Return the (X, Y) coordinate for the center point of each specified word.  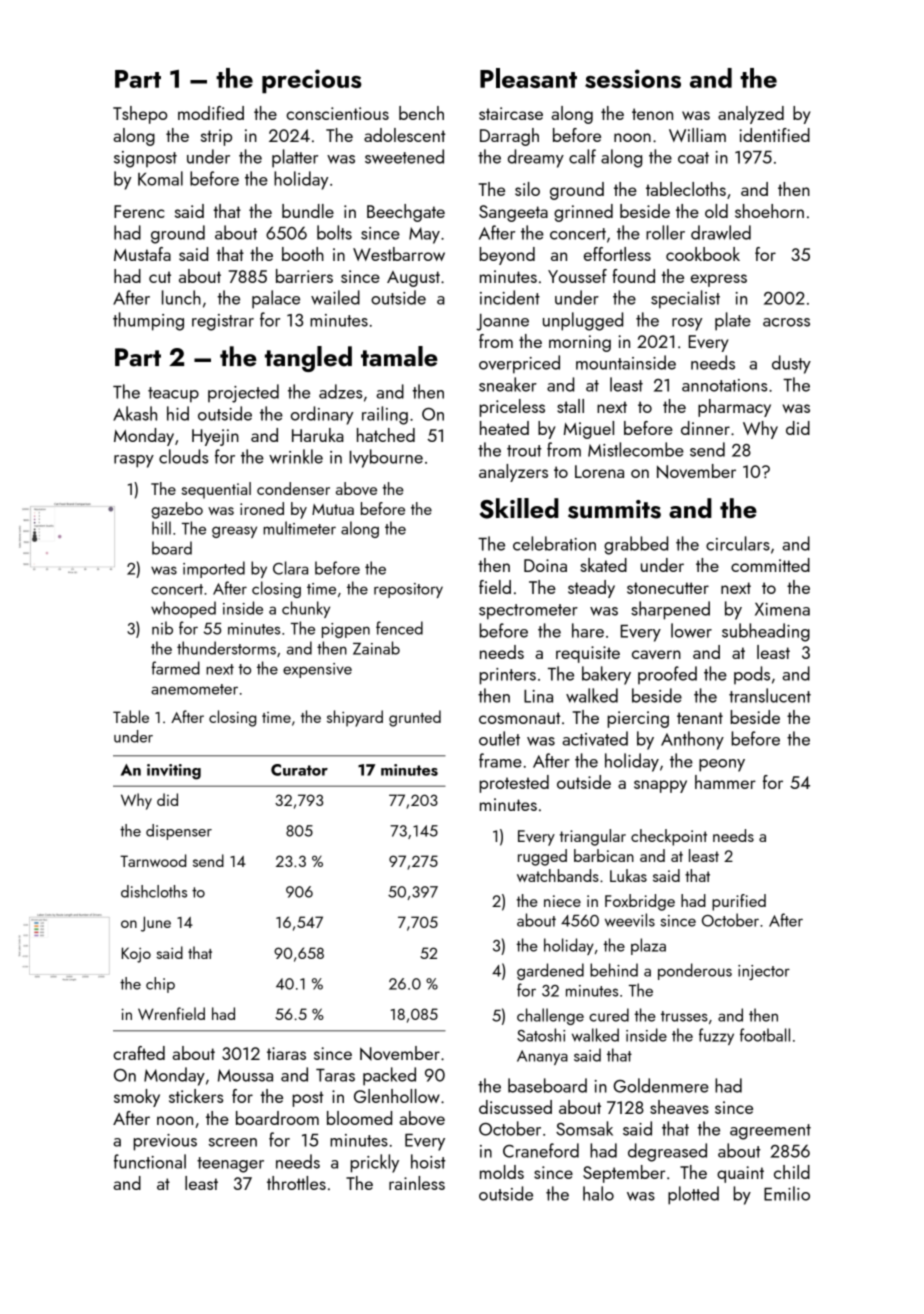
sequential (216, 490)
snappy (660, 786)
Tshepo (140, 115)
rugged (542, 857)
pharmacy (734, 408)
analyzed (751, 115)
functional (150, 1161)
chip (160, 985)
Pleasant (528, 78)
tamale (399, 356)
